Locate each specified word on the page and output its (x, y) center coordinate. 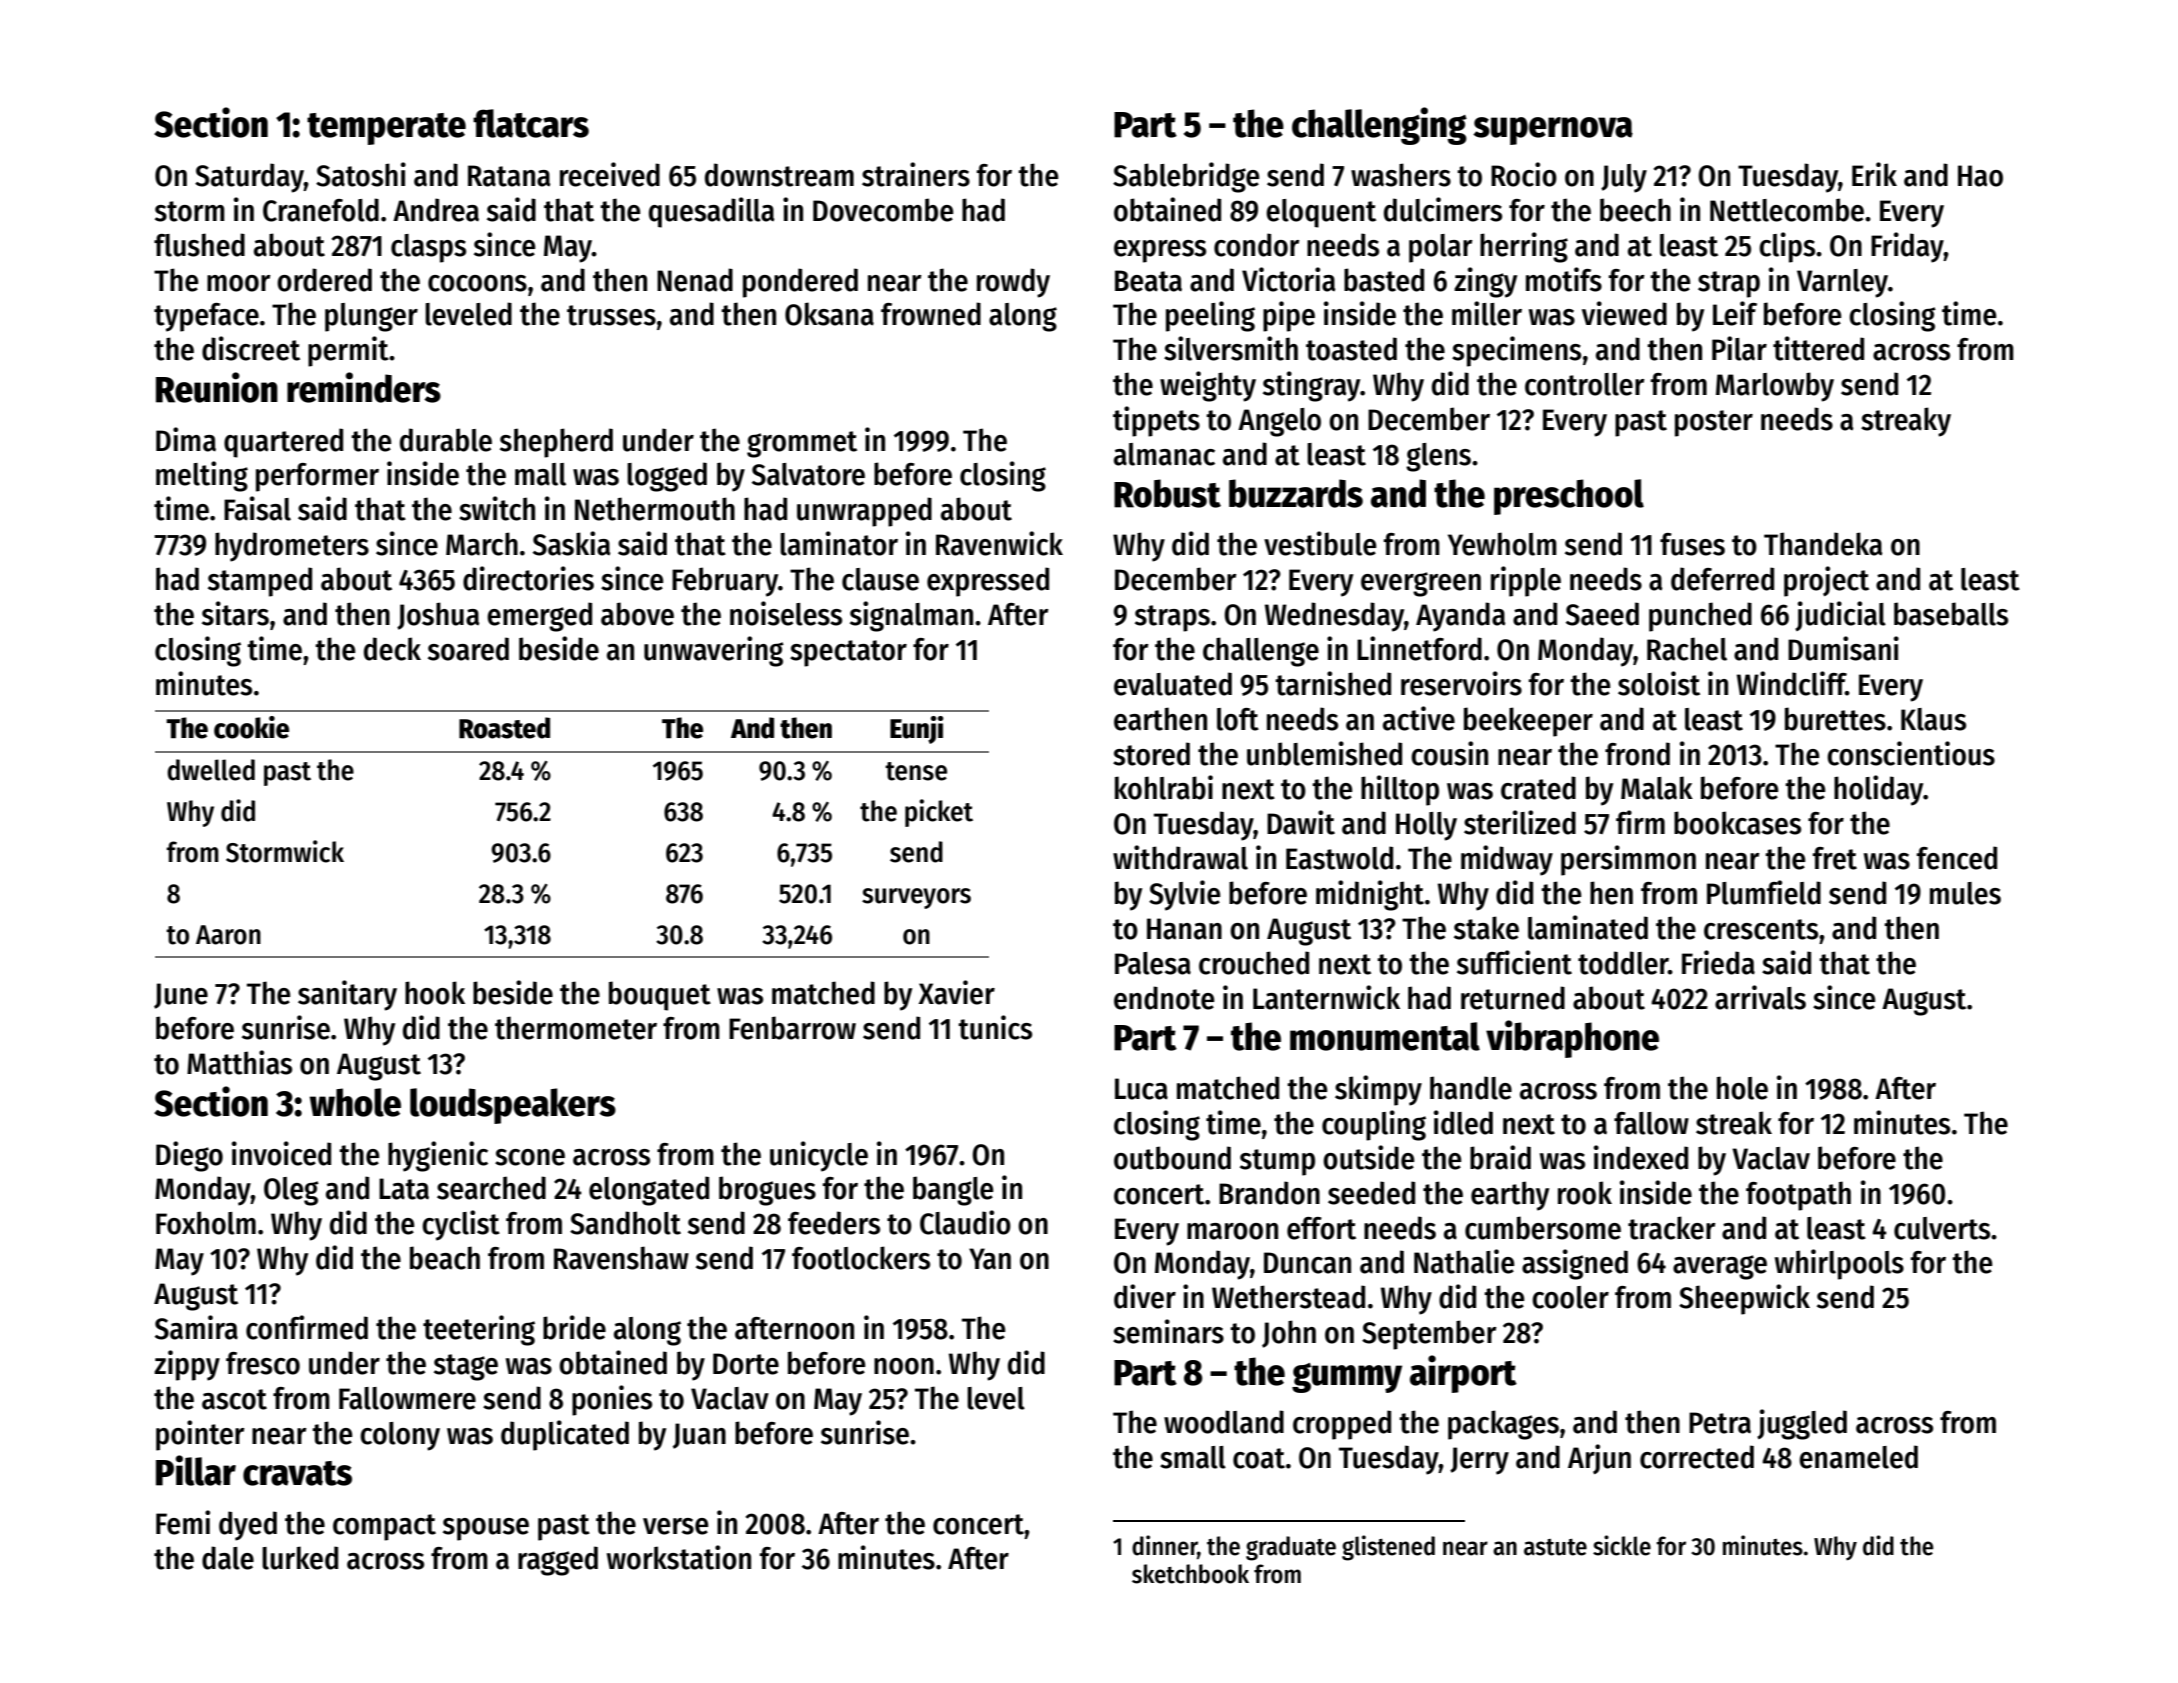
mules (1965, 893)
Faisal (257, 508)
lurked (300, 1558)
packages (1503, 1425)
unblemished (1324, 753)
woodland (1224, 1422)
